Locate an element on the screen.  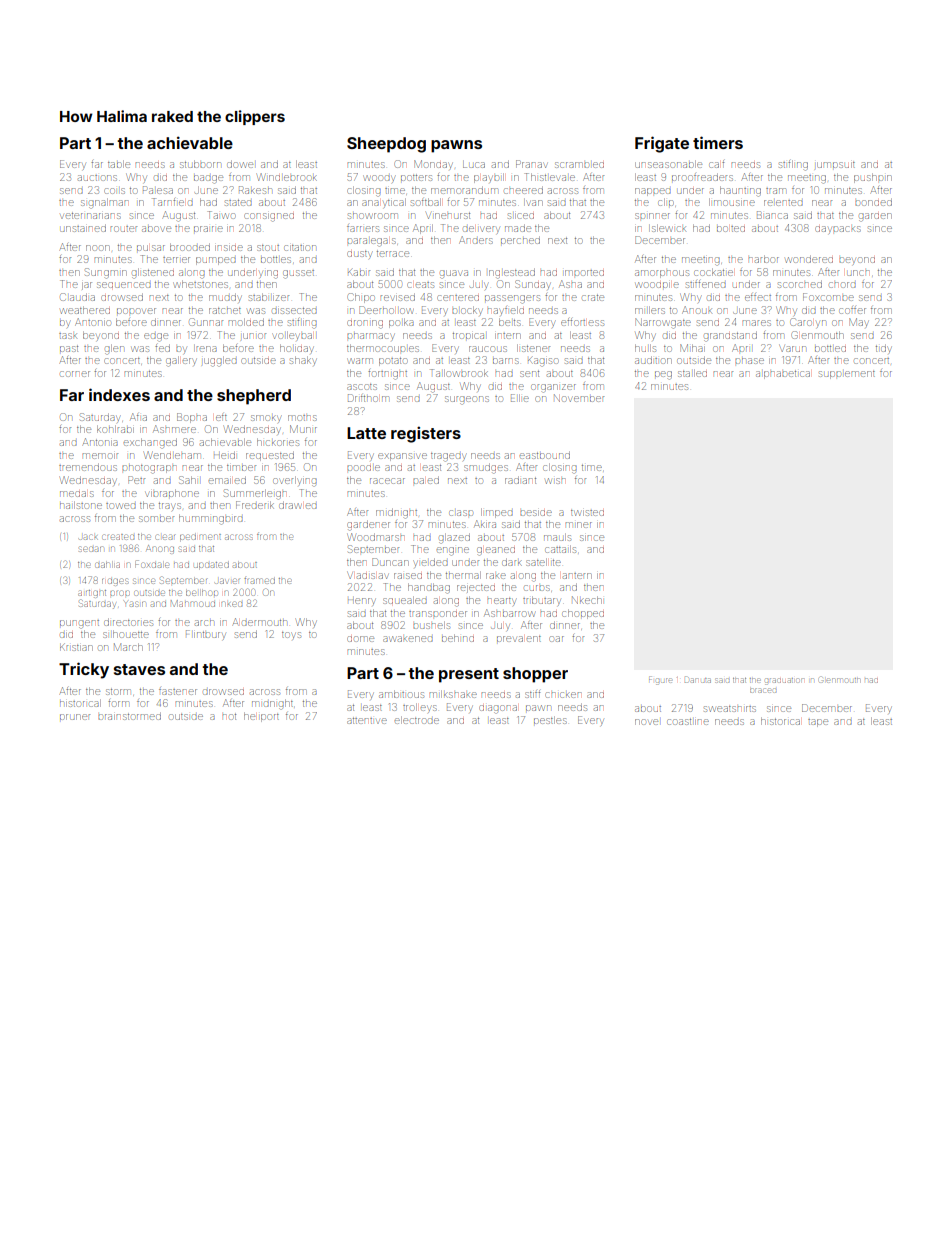
dusty is located at coordinates (359, 255).
